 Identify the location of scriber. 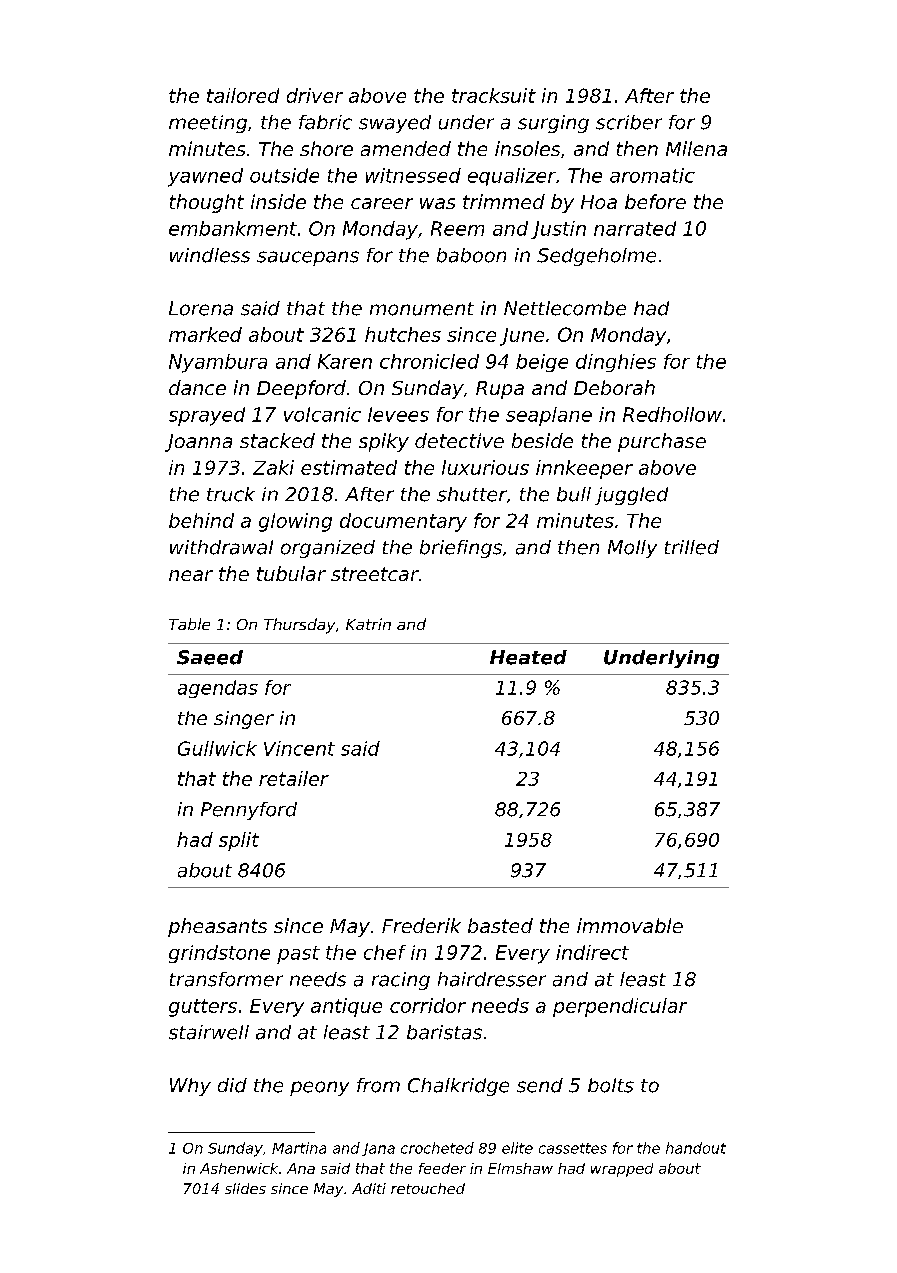
(629, 122).
